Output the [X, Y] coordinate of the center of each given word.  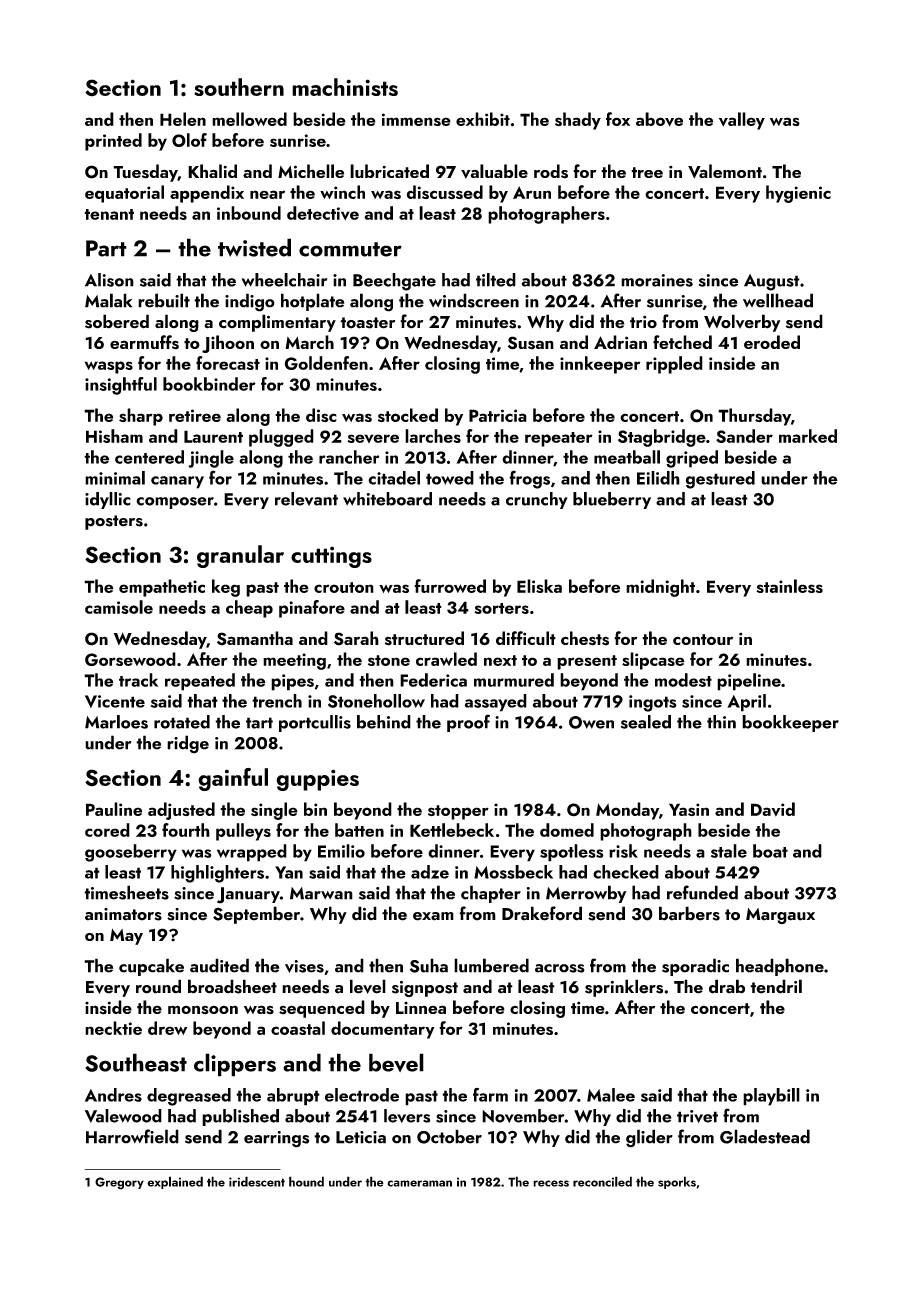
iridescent [257, 1181]
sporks [677, 1182]
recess [551, 1183]
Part [106, 248]
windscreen [474, 300]
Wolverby [742, 323]
